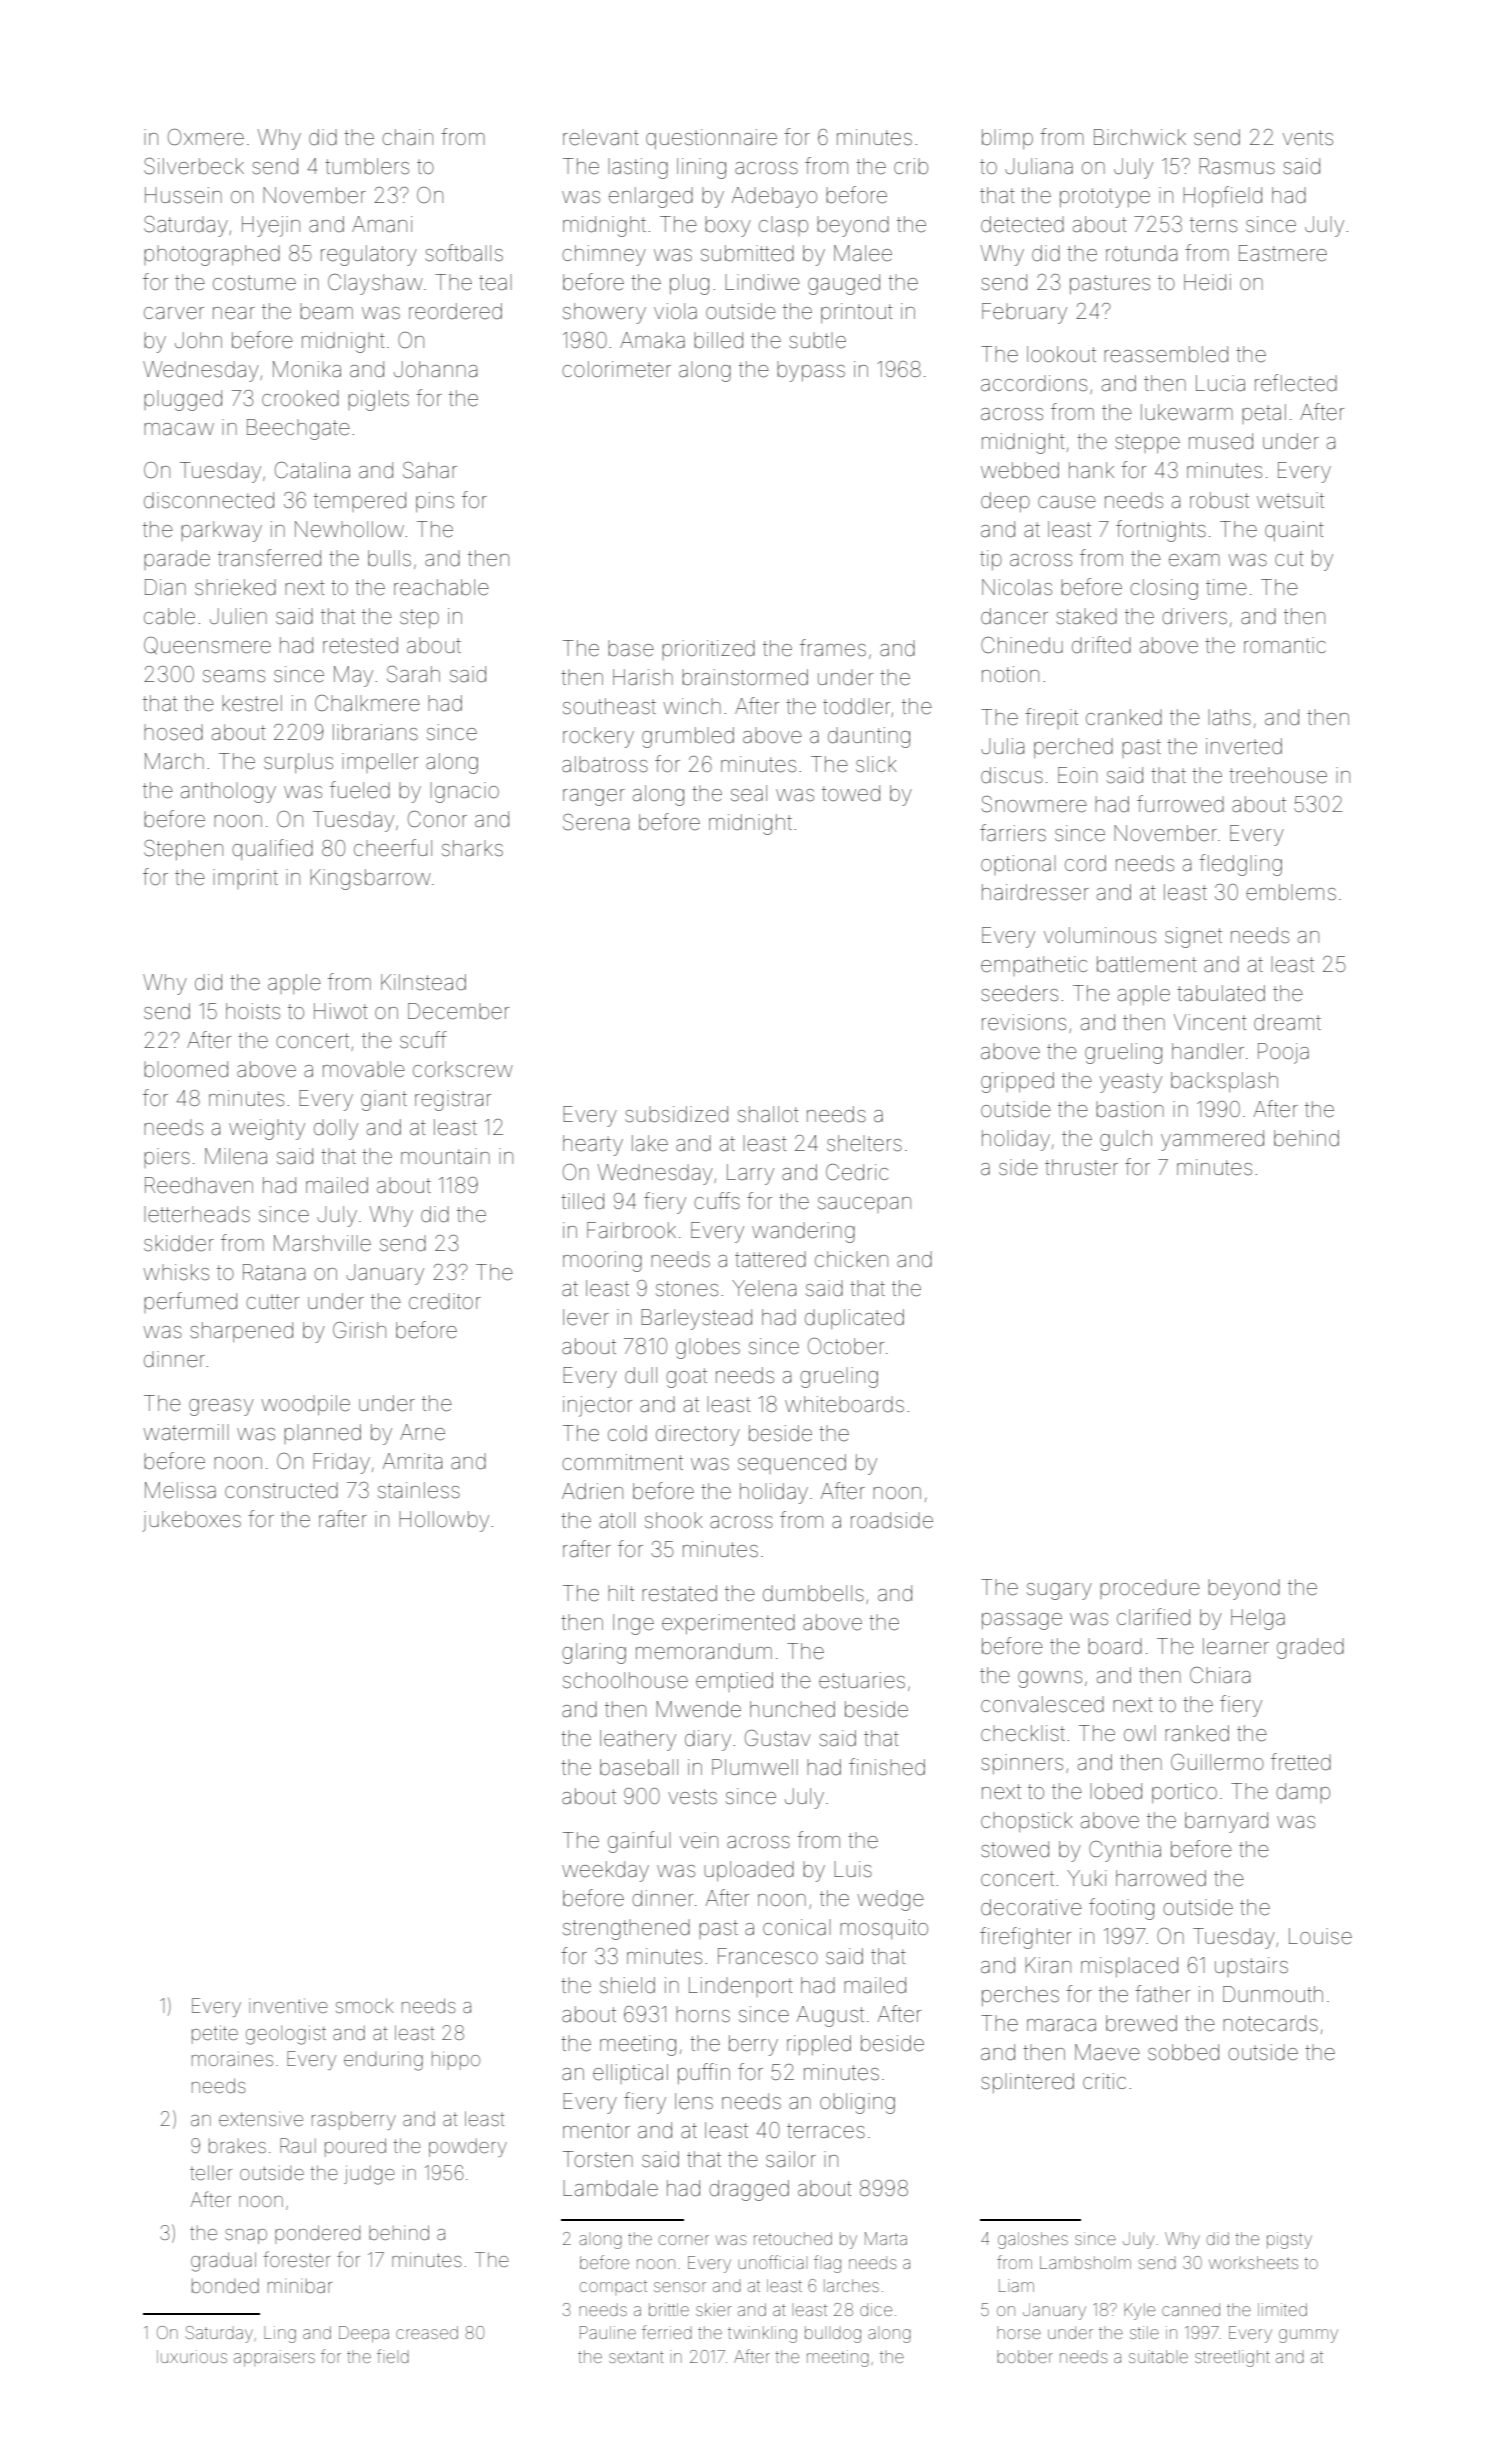 The image size is (1496, 2464). What do you see at coordinates (1213, 225) in the image?
I see `terns` at bounding box center [1213, 225].
